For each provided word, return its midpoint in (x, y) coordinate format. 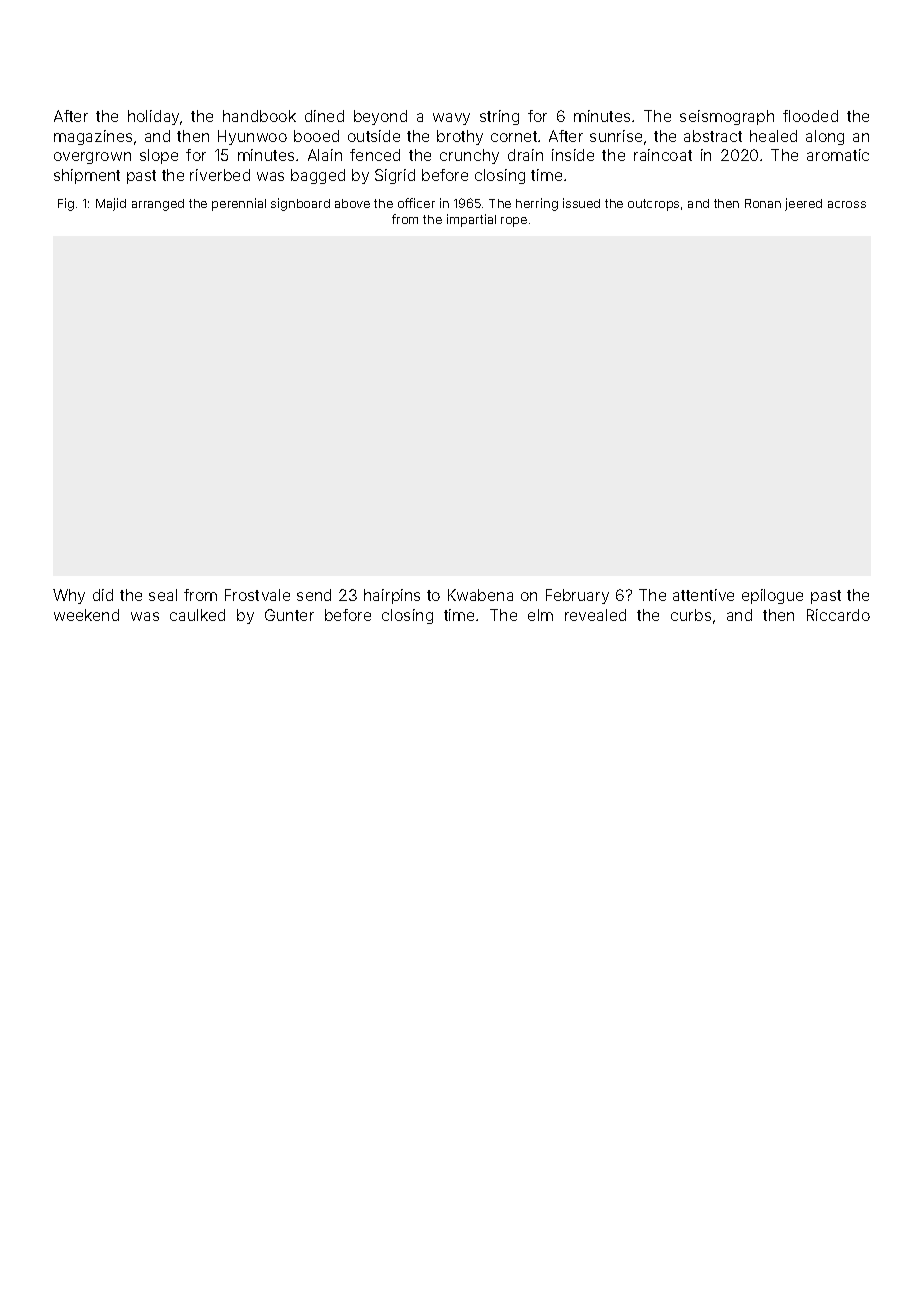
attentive (703, 595)
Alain (325, 155)
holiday (153, 117)
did (103, 595)
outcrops (653, 205)
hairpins (392, 596)
